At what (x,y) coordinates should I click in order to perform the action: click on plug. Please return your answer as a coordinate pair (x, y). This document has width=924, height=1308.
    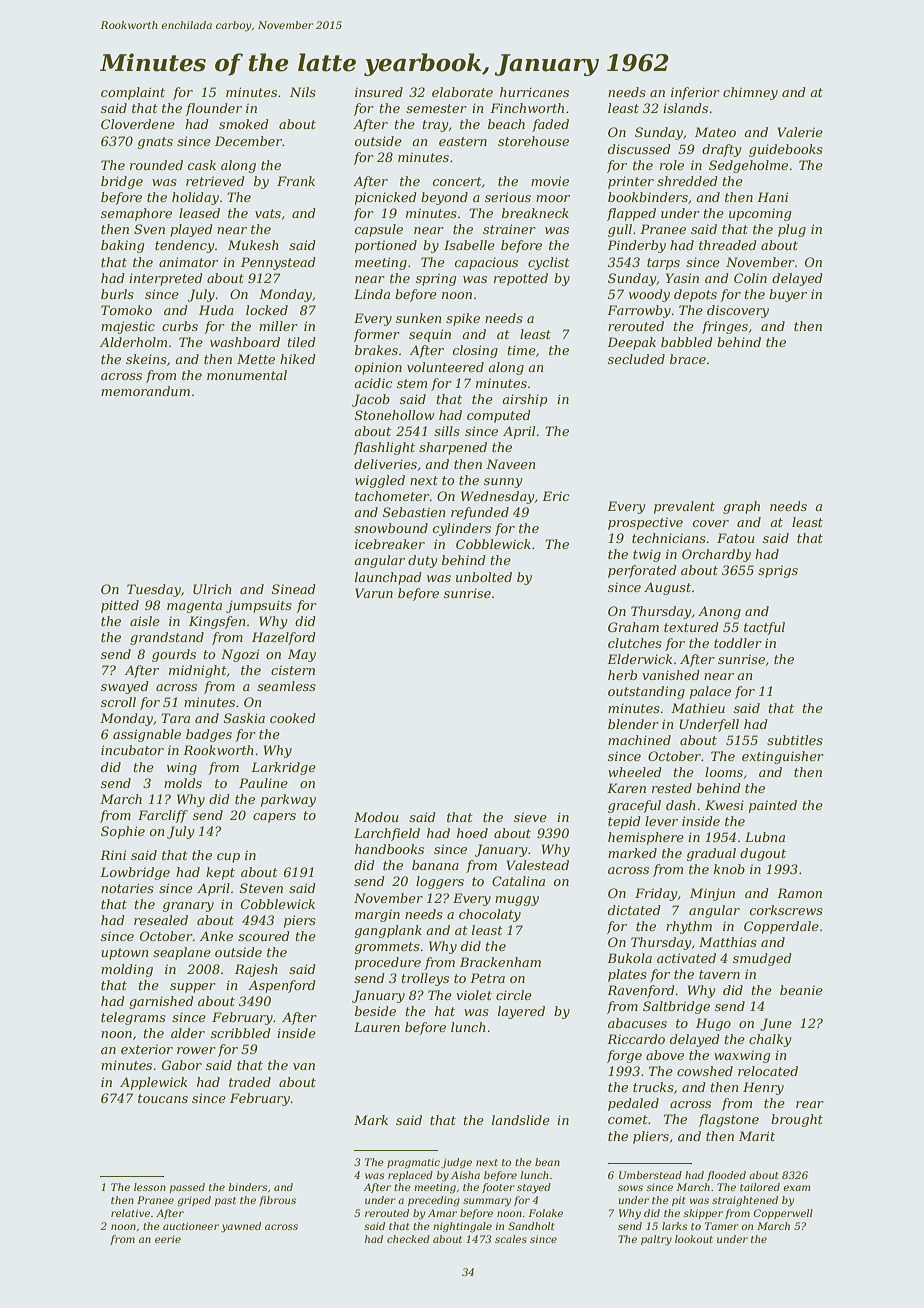
    Looking at the image, I should click on (792, 230).
